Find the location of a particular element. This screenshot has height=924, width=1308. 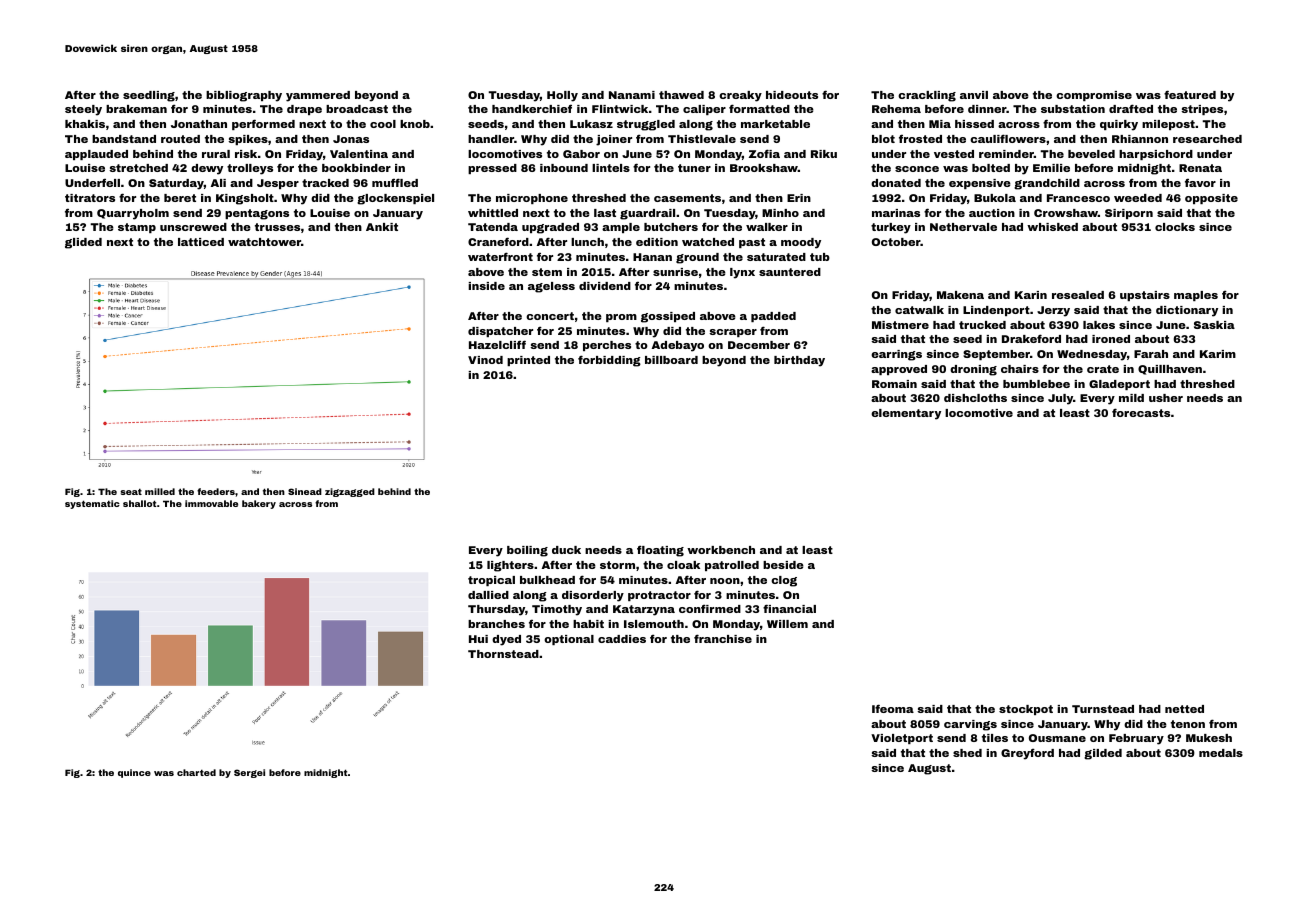

featured is located at coordinates (1190, 94).
